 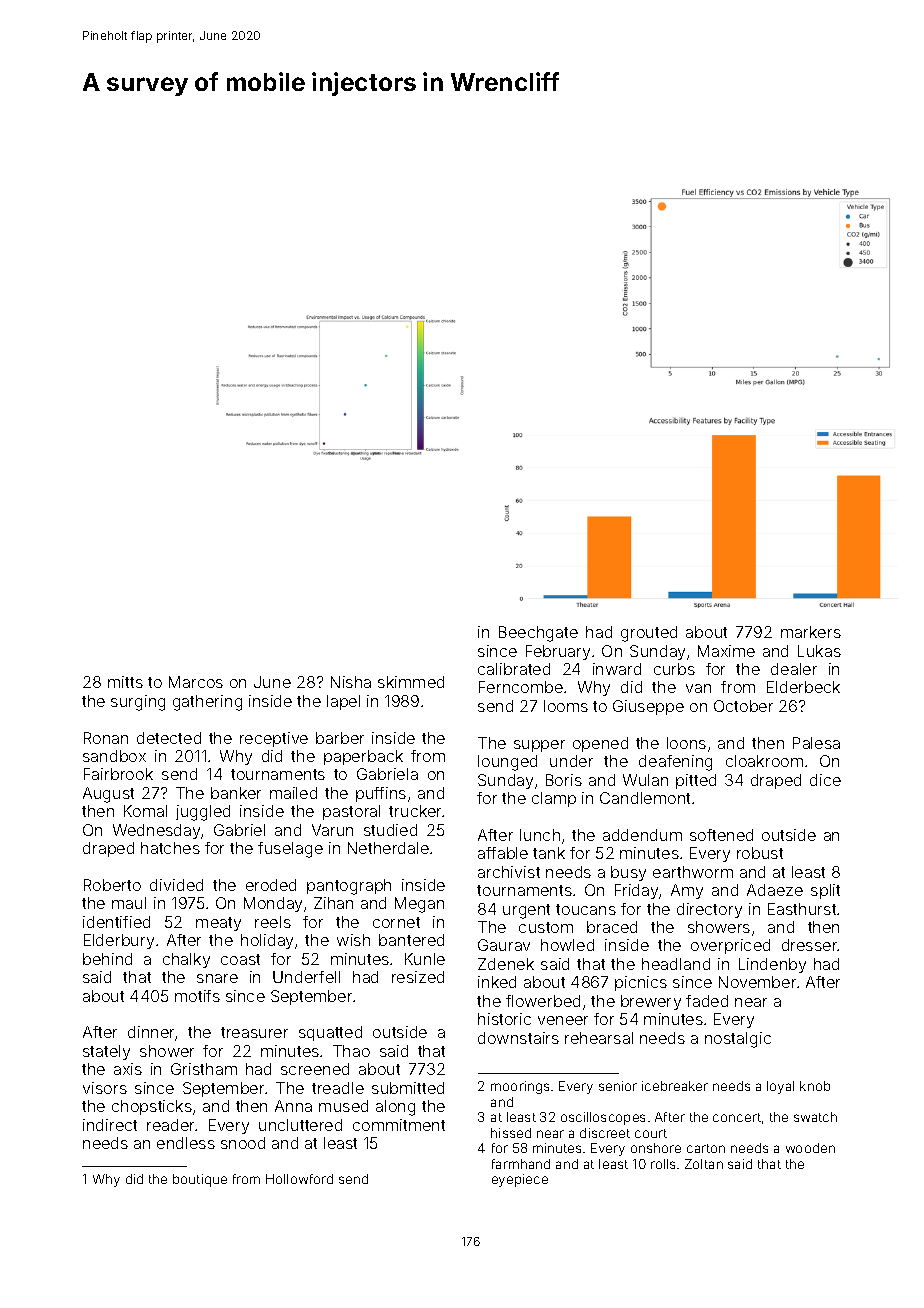 What do you see at coordinates (395, 1108) in the document?
I see `along` at bounding box center [395, 1108].
